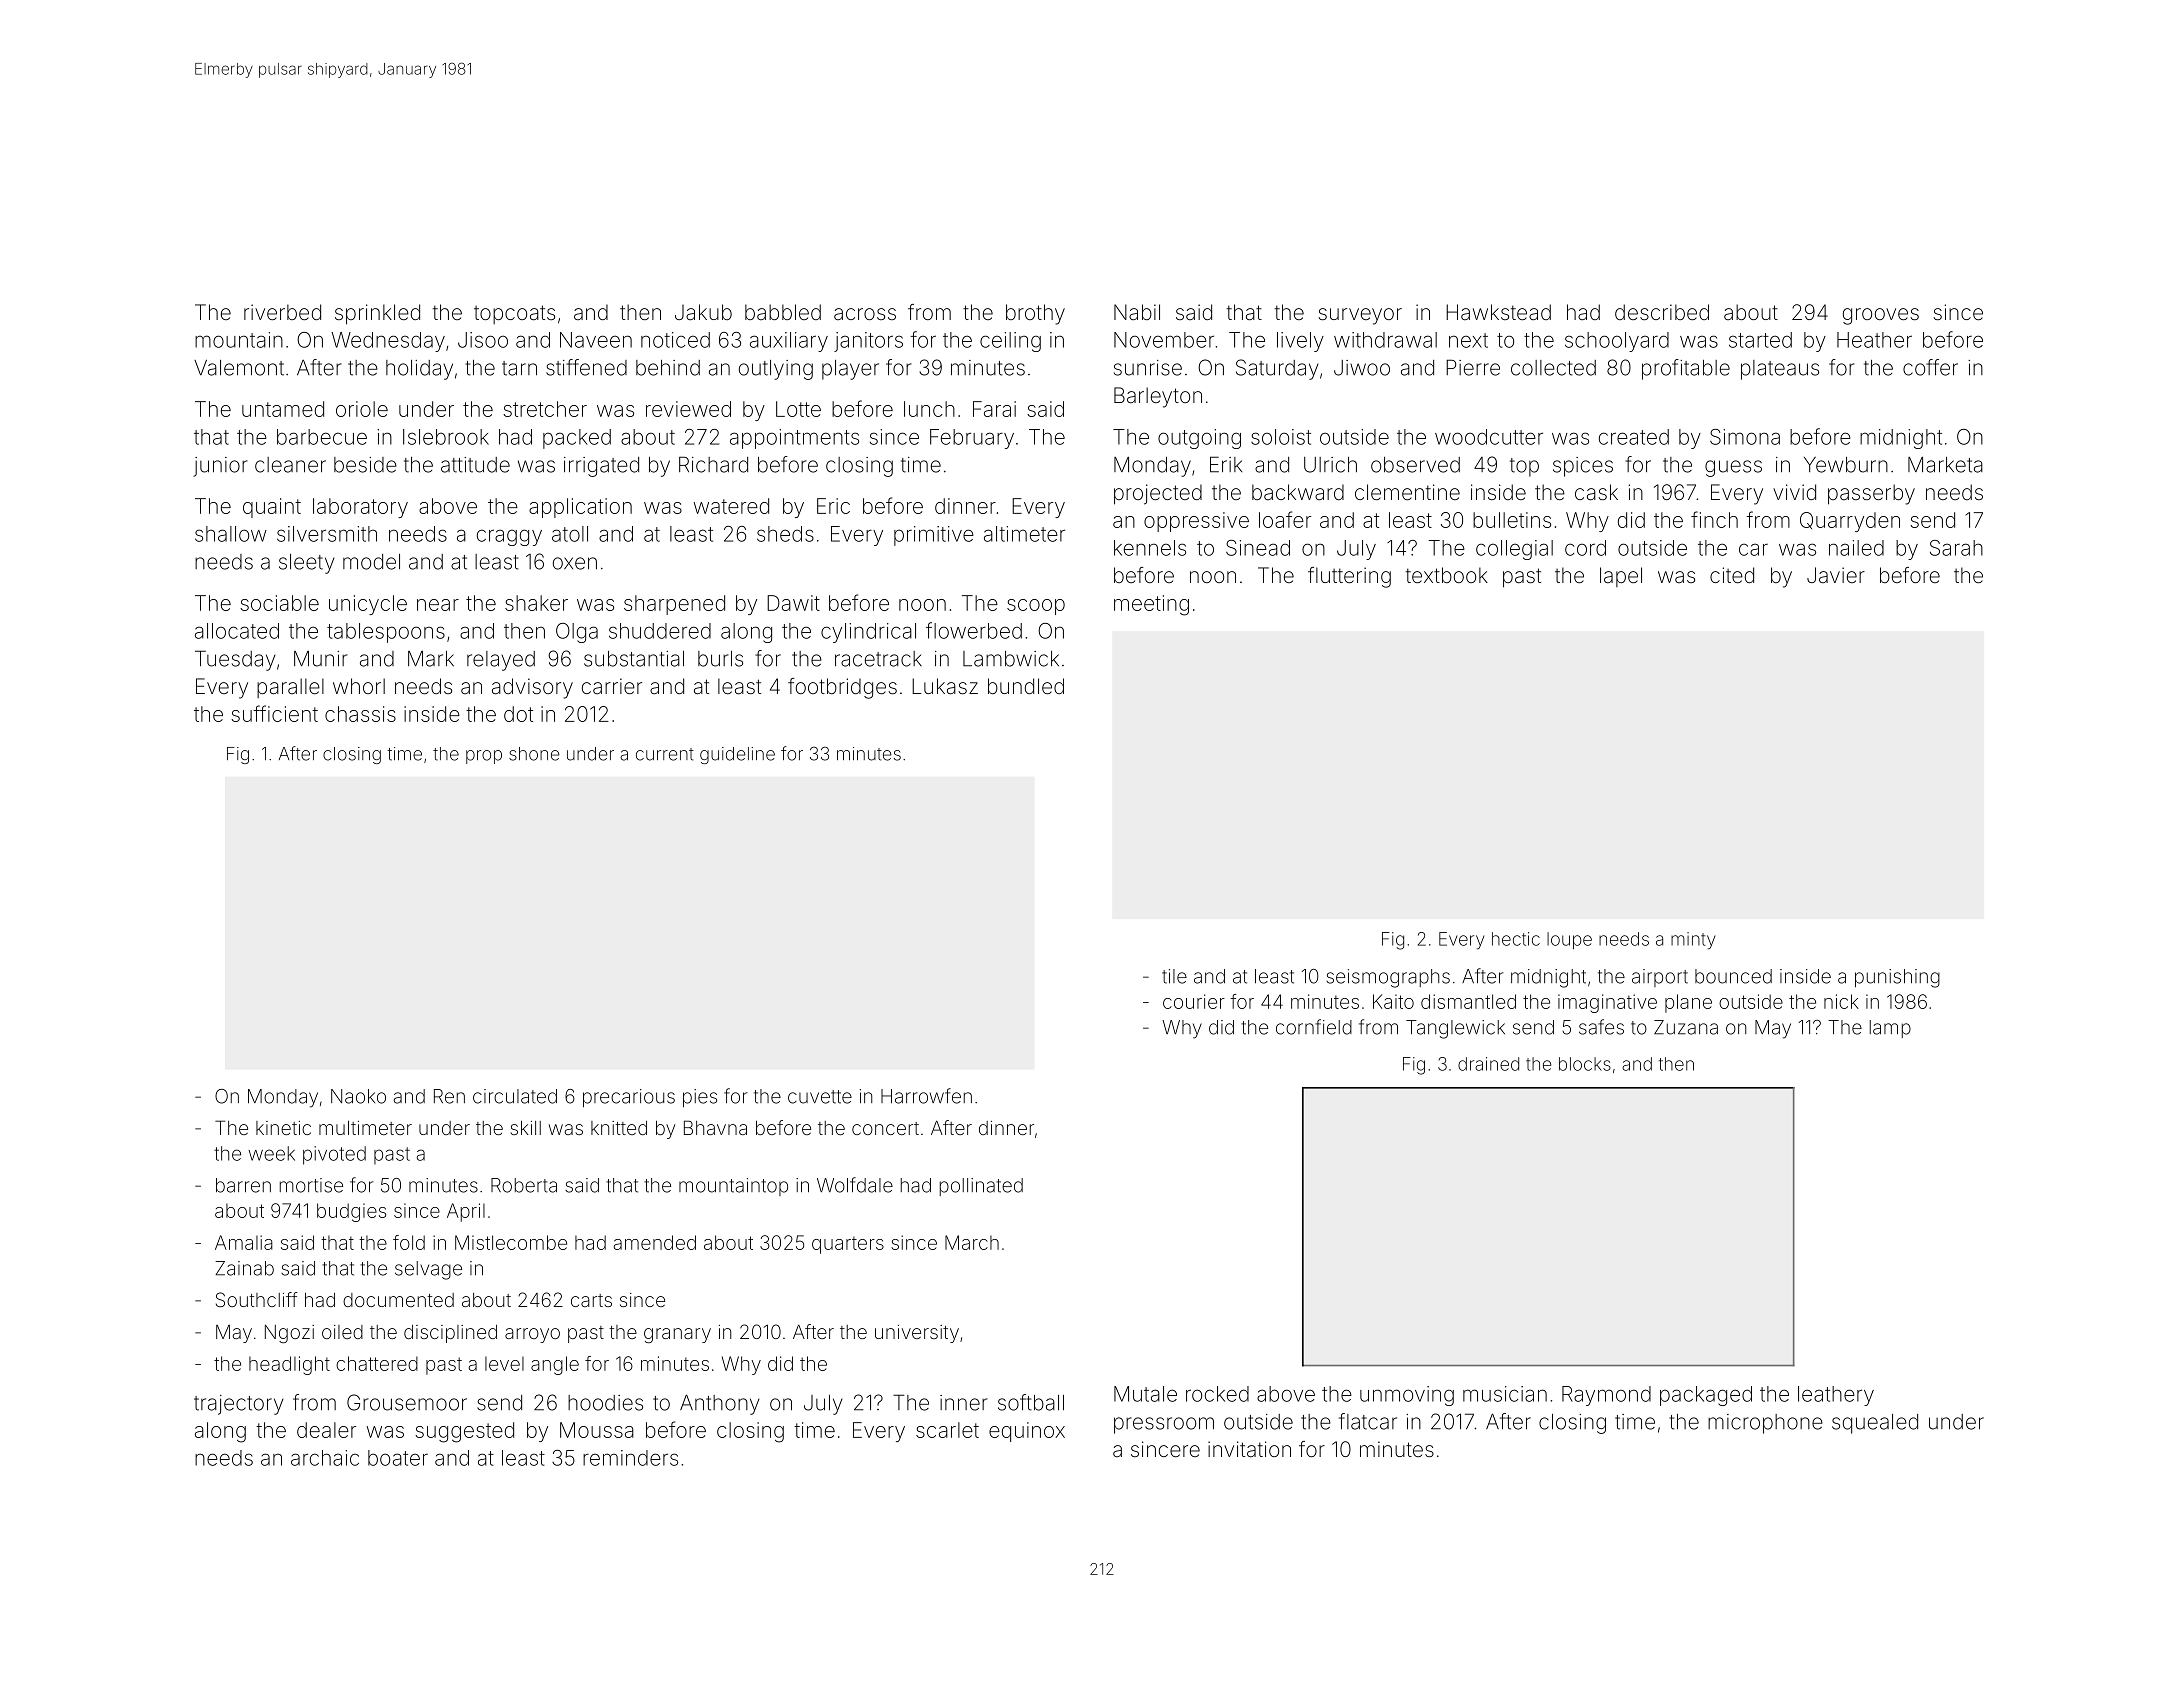  I want to click on laboratory, so click(360, 508).
